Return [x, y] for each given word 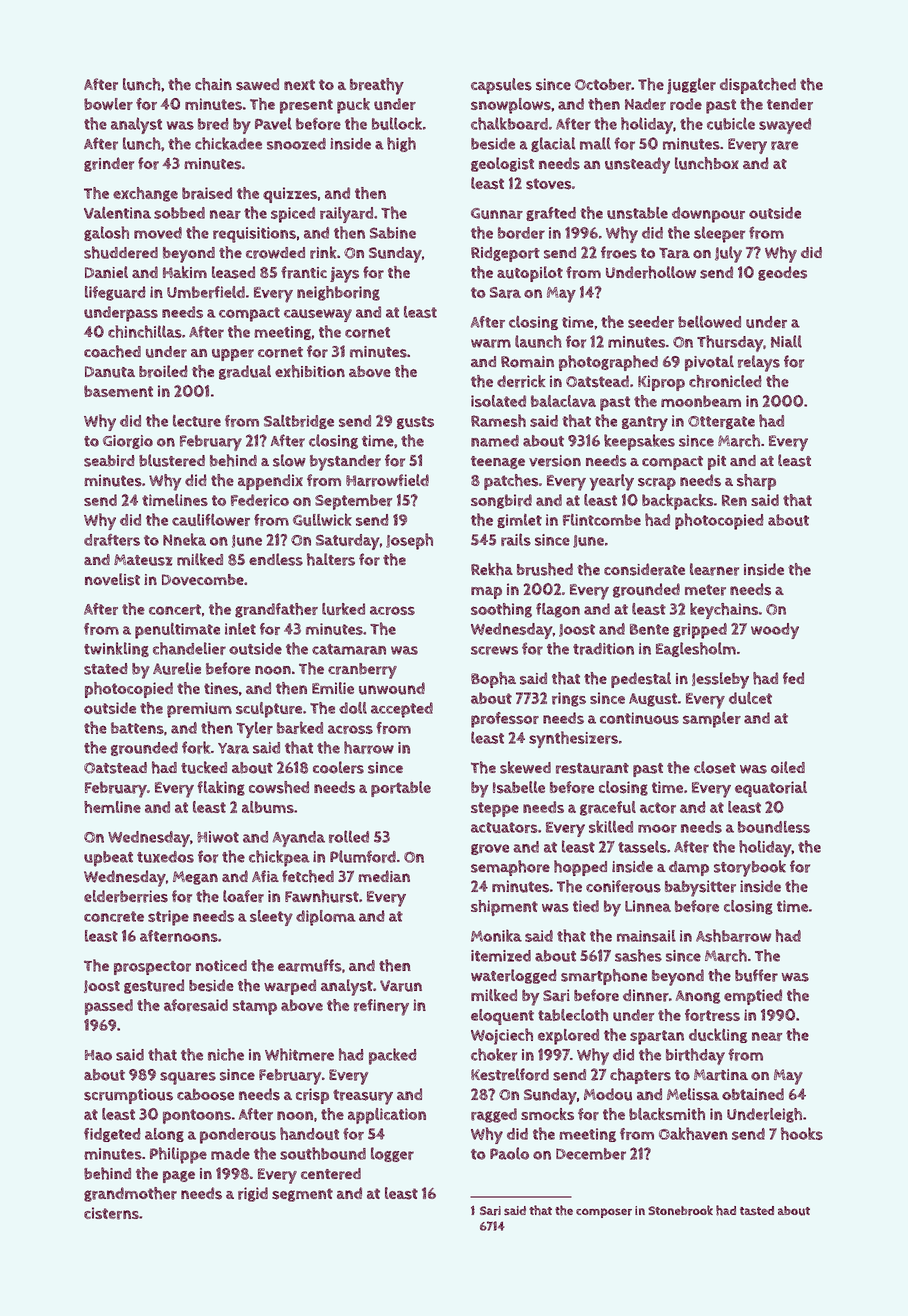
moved [158, 233]
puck [353, 106]
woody [775, 631]
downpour [708, 215]
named [495, 441]
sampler [712, 720]
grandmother [130, 1194]
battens [137, 728]
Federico [260, 500]
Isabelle [519, 787]
